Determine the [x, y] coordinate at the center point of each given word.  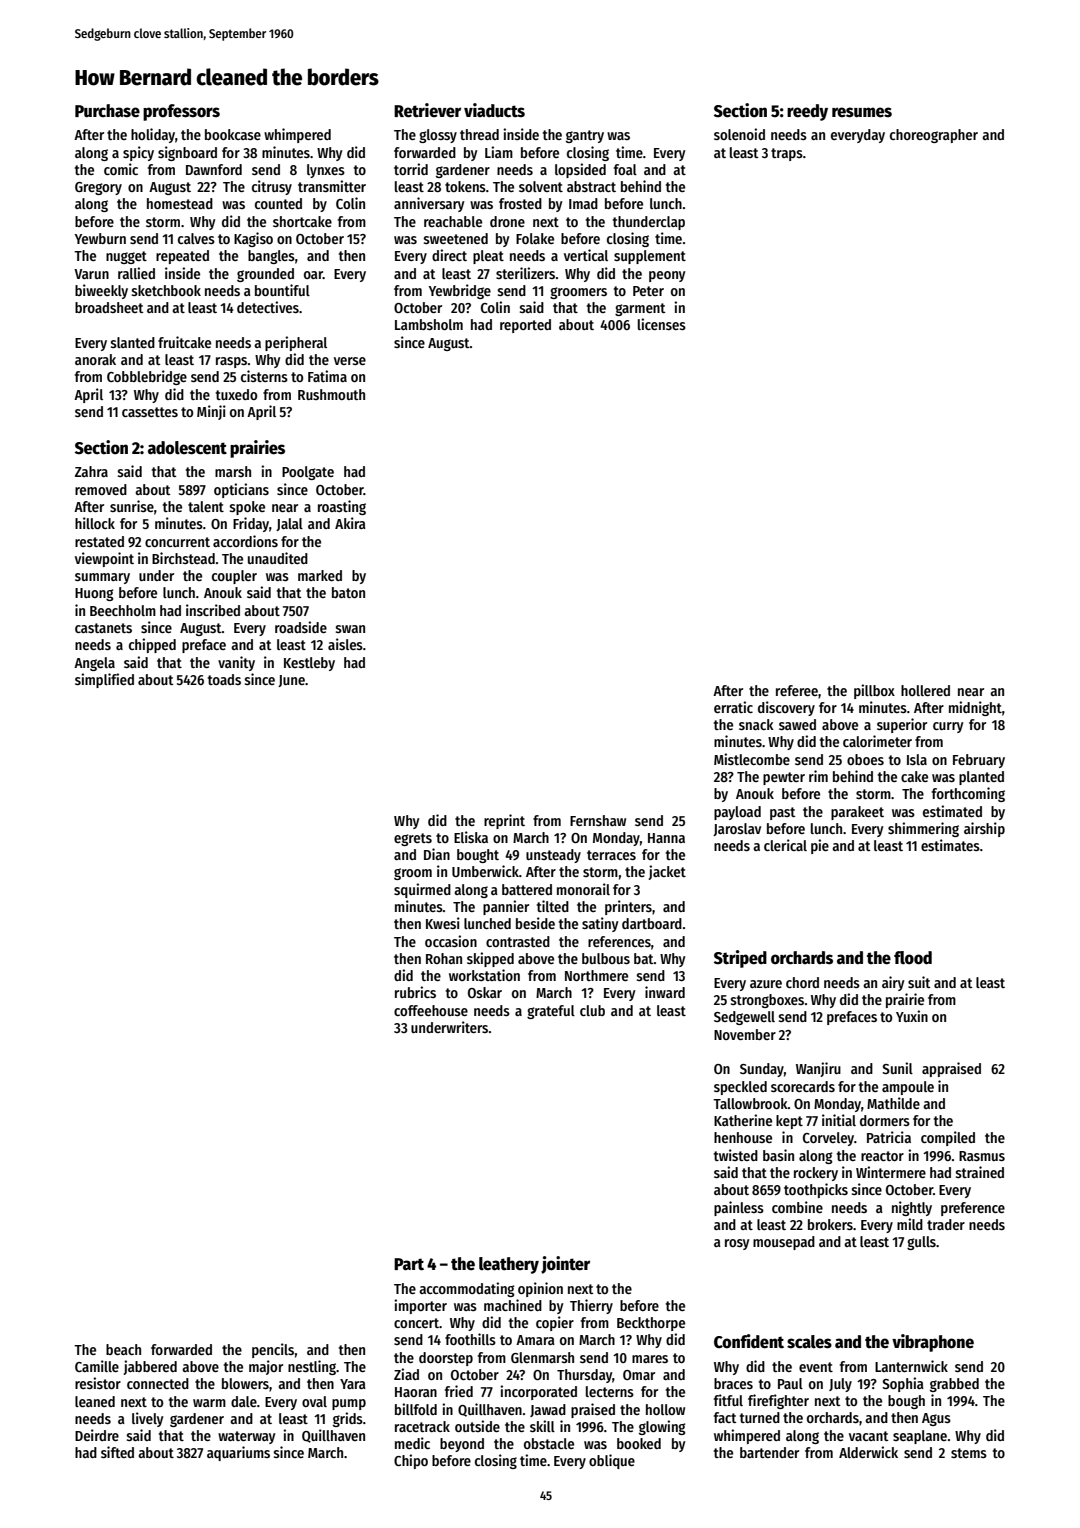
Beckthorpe [651, 1324]
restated [99, 541]
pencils [273, 1350]
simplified [104, 680]
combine [797, 1207]
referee [797, 690]
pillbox [874, 691]
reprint [504, 821]
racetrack [422, 1426]
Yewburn [100, 238]
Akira [350, 523]
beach [123, 1349]
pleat [488, 257]
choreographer [934, 136]
